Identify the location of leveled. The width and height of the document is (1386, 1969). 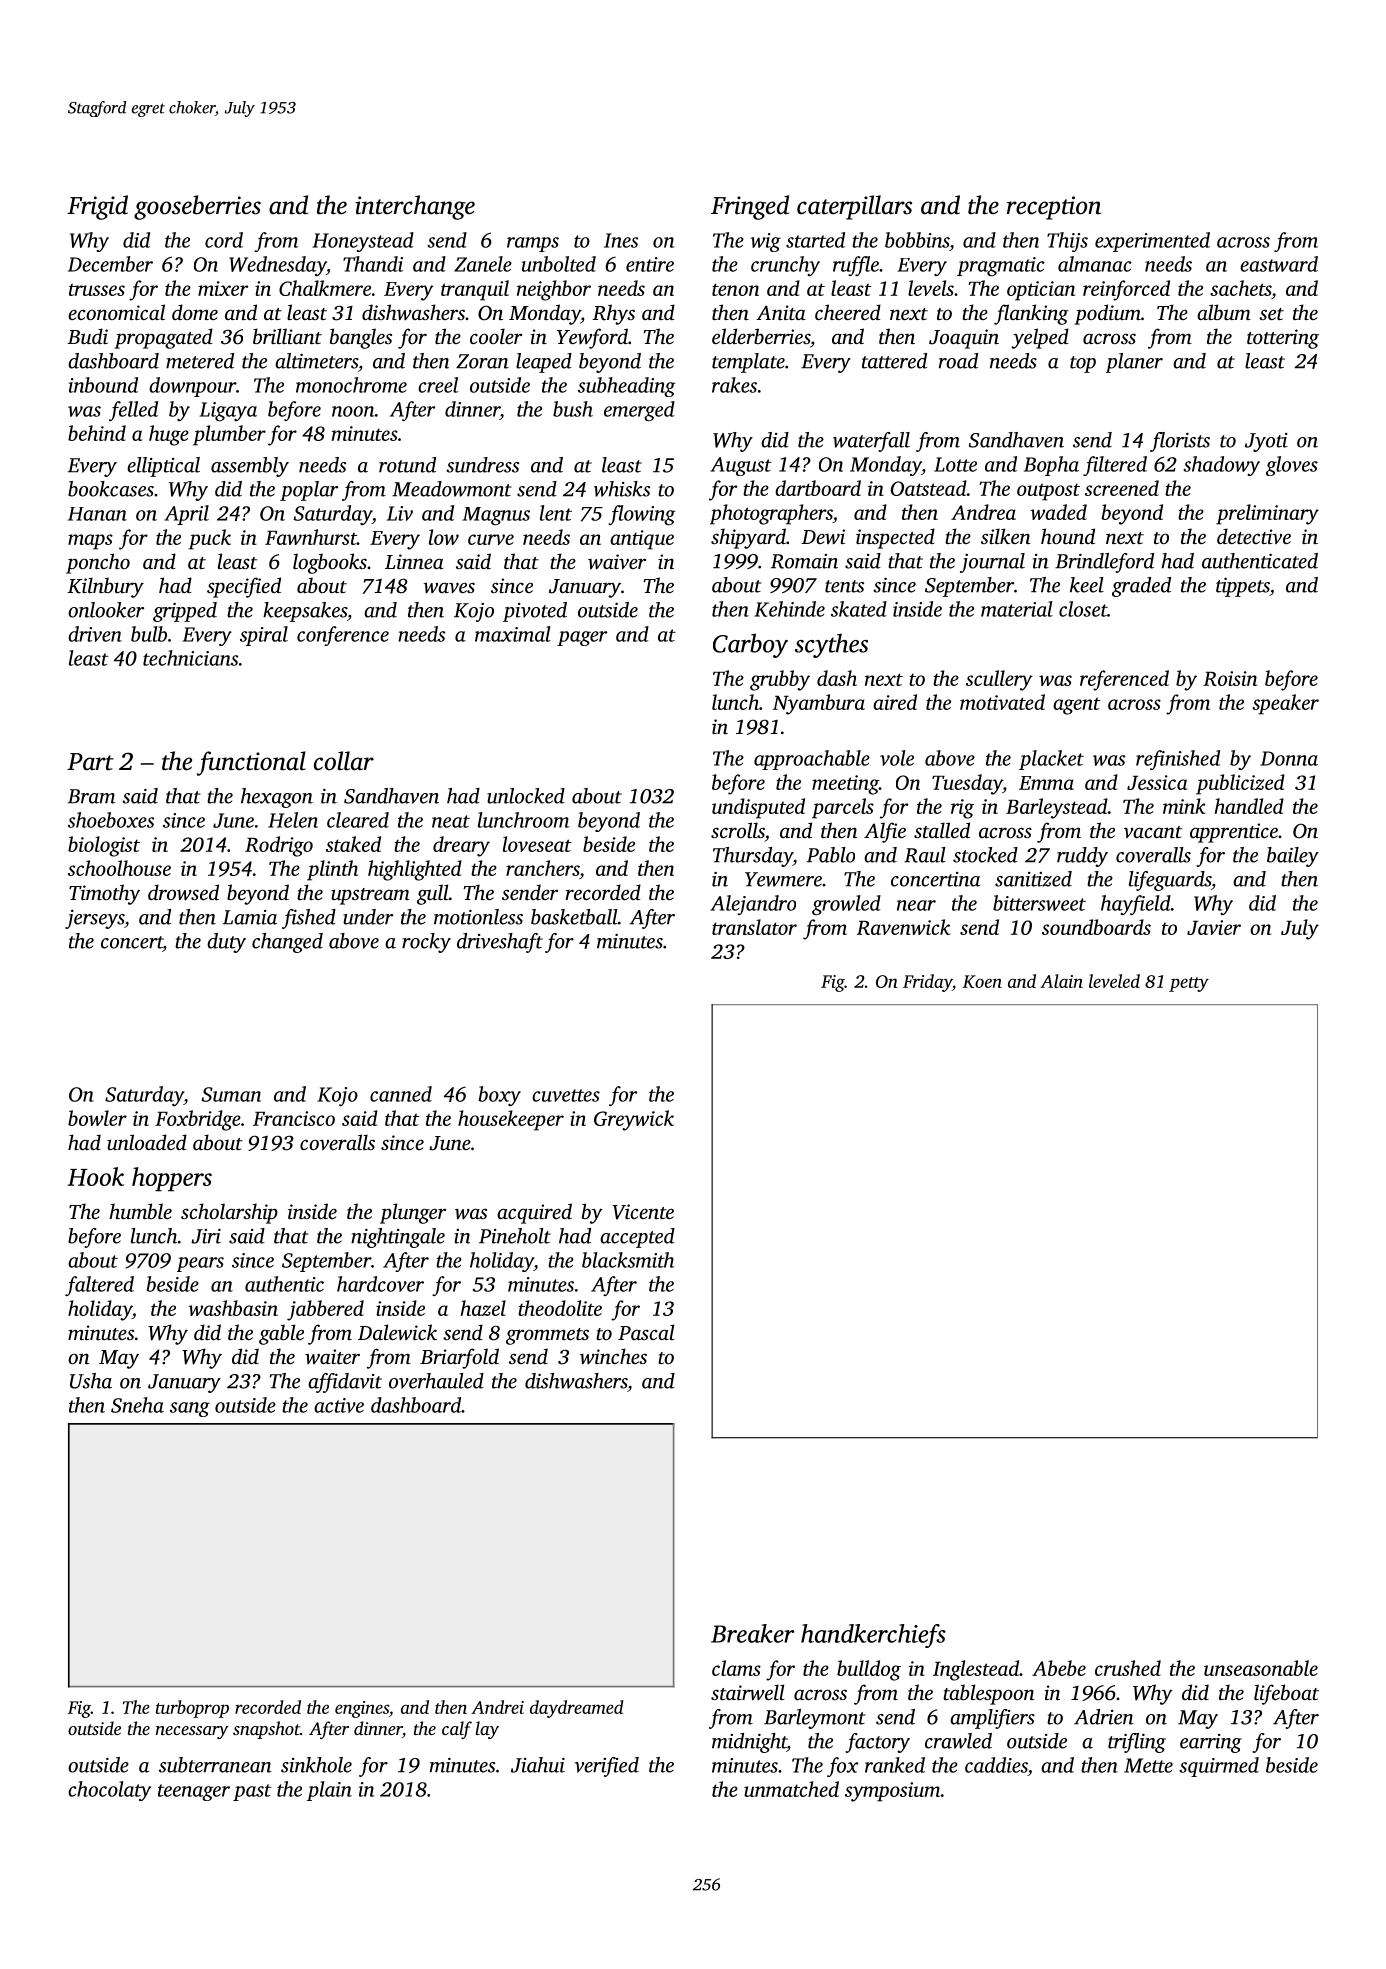
(1114, 981).
